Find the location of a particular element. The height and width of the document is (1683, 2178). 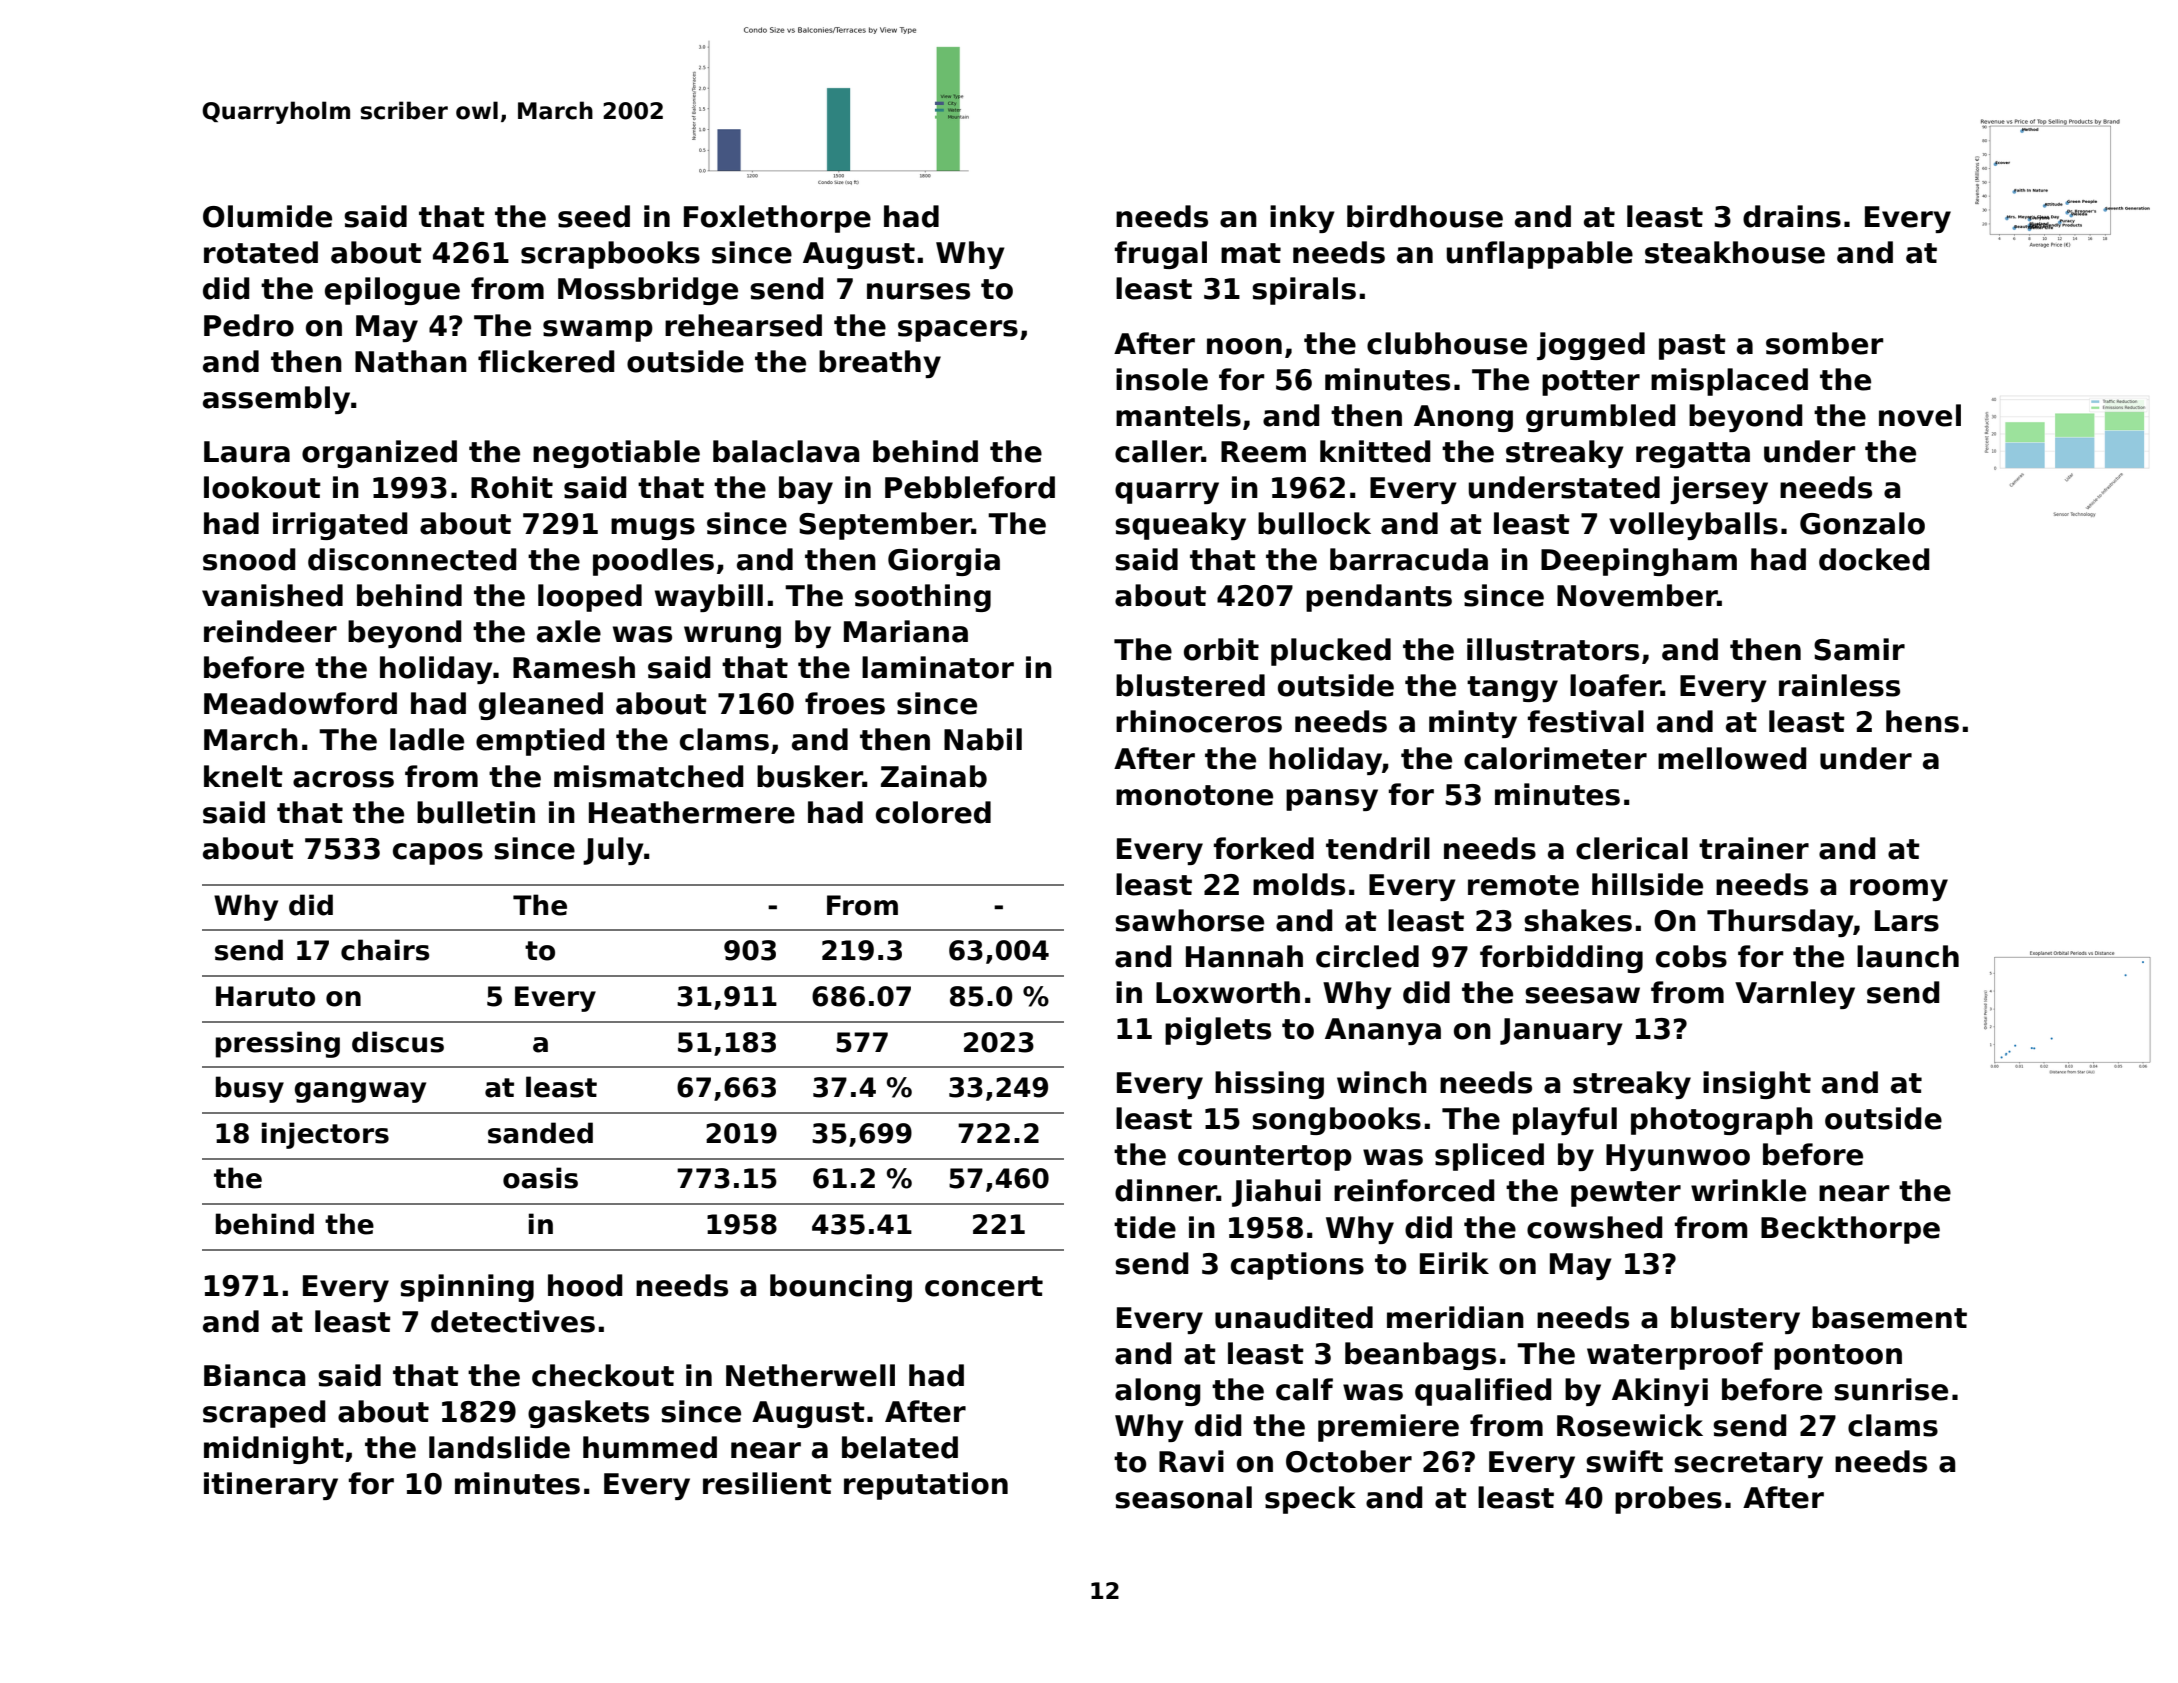

launch is located at coordinates (1908, 956).
